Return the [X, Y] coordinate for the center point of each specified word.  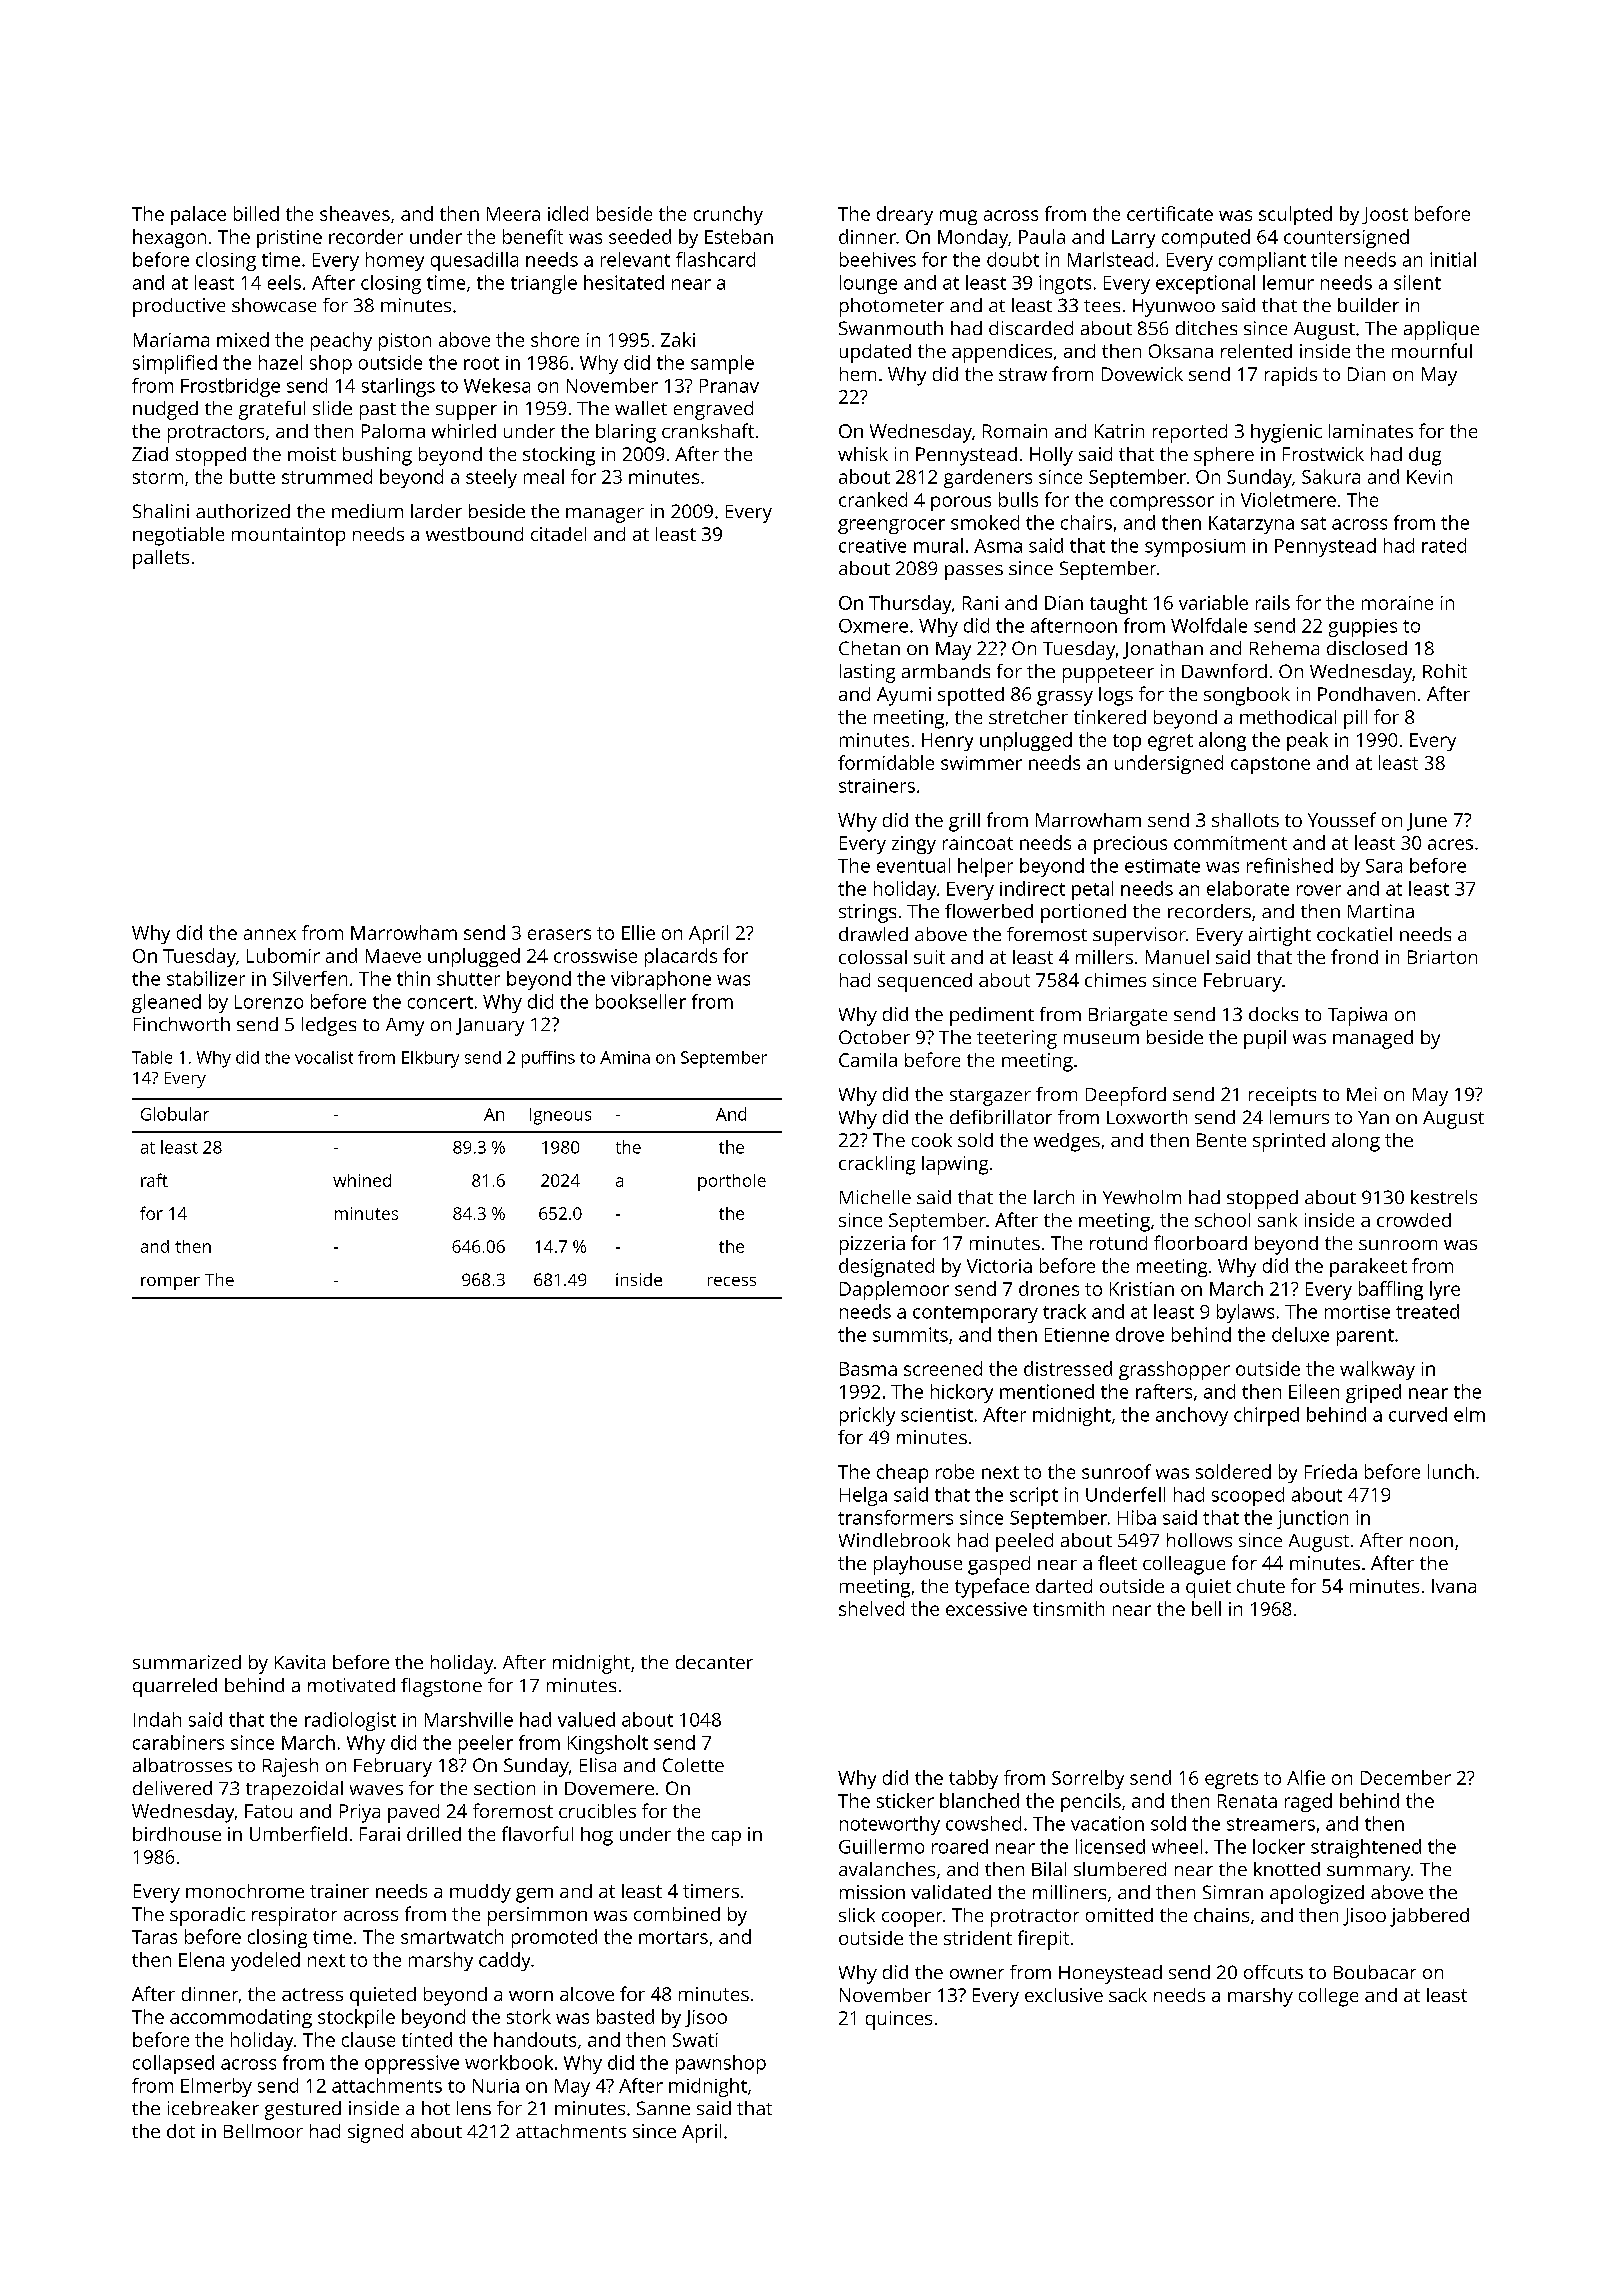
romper [170, 1283]
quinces [899, 2020]
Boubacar [1375, 1972]
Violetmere [1288, 499]
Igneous [560, 1116]
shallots [1245, 820]
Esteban [739, 236]
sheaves [355, 213]
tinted [427, 2039]
